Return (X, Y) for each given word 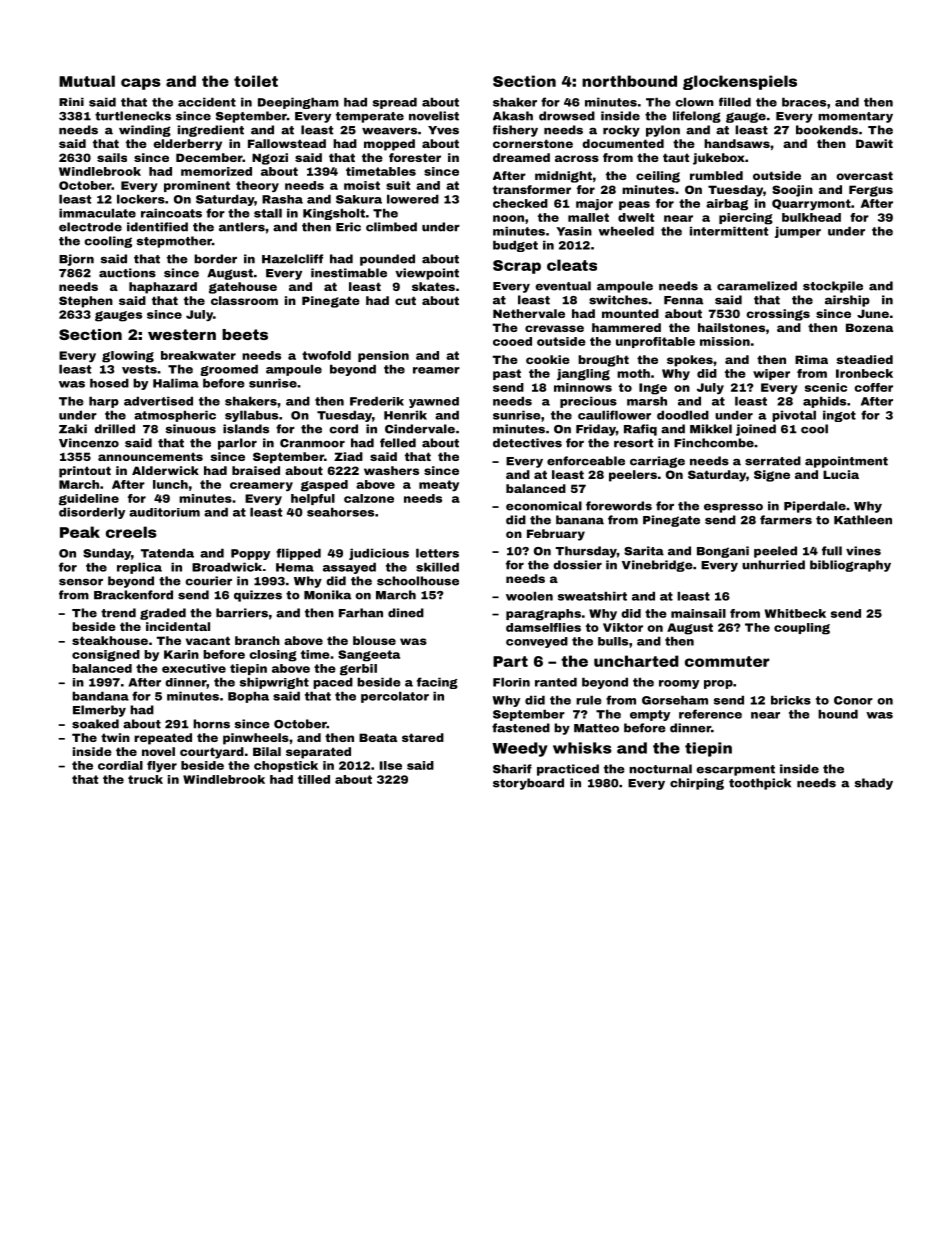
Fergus (871, 191)
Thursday (586, 552)
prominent (197, 186)
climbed (391, 227)
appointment (846, 462)
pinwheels (256, 739)
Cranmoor (312, 443)
